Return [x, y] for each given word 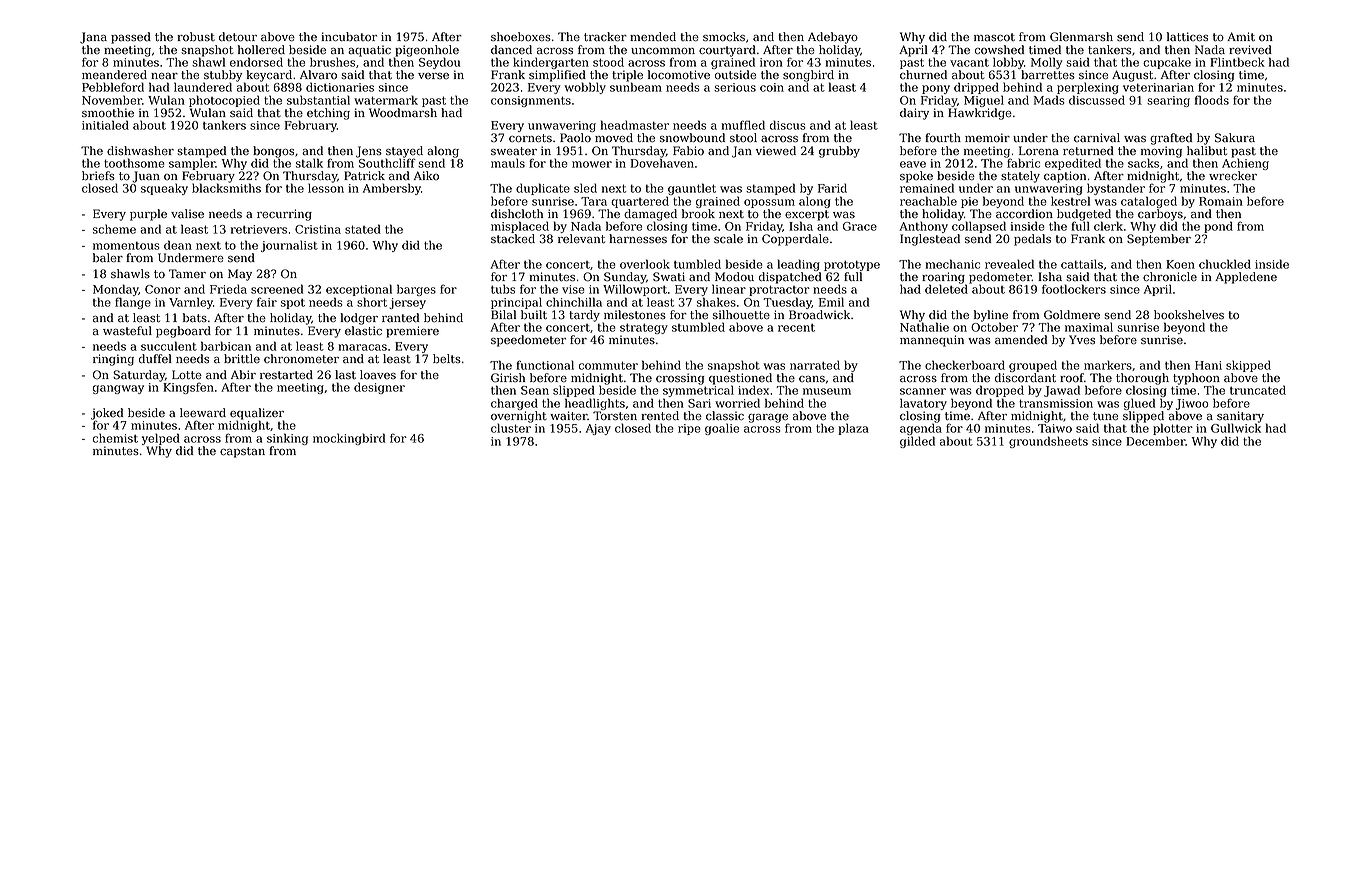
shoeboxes [521, 37]
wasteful [127, 331]
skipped [1248, 366]
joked [107, 414]
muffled [743, 125]
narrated [815, 365]
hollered [261, 49]
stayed [404, 152]
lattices [1187, 37]
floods [1212, 100]
